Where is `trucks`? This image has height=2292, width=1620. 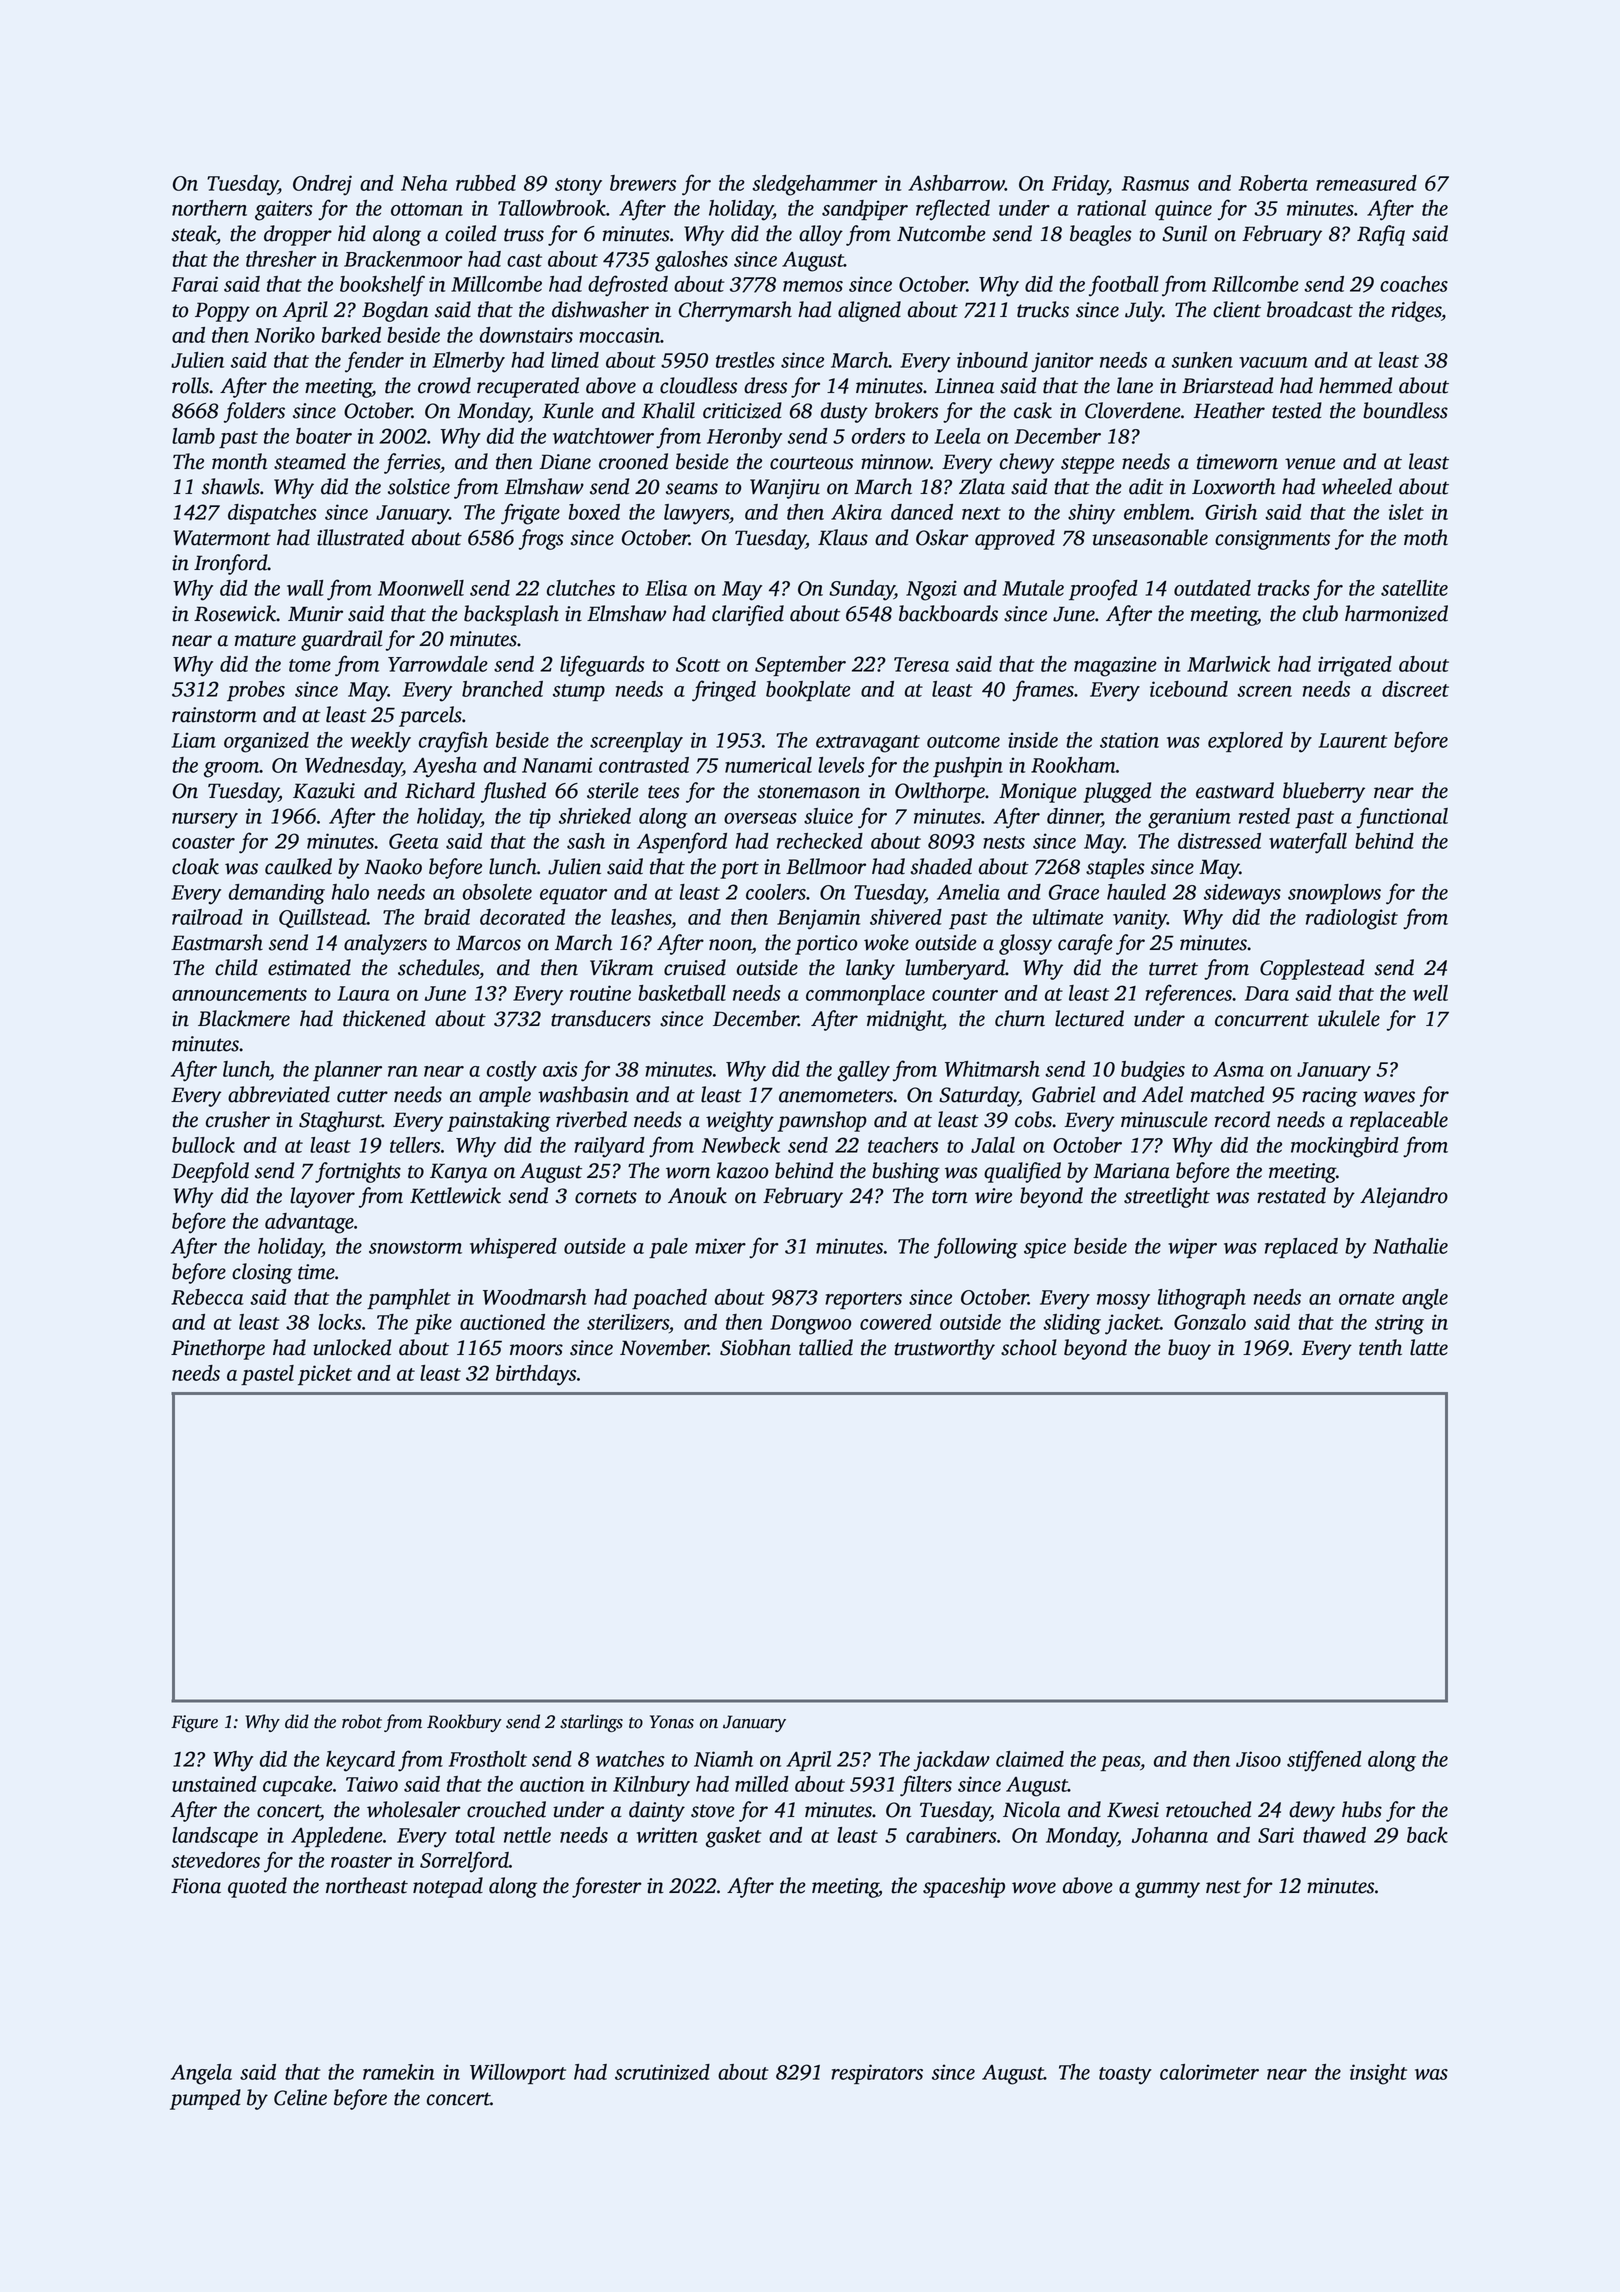
trucks is located at coordinates (1043, 309).
